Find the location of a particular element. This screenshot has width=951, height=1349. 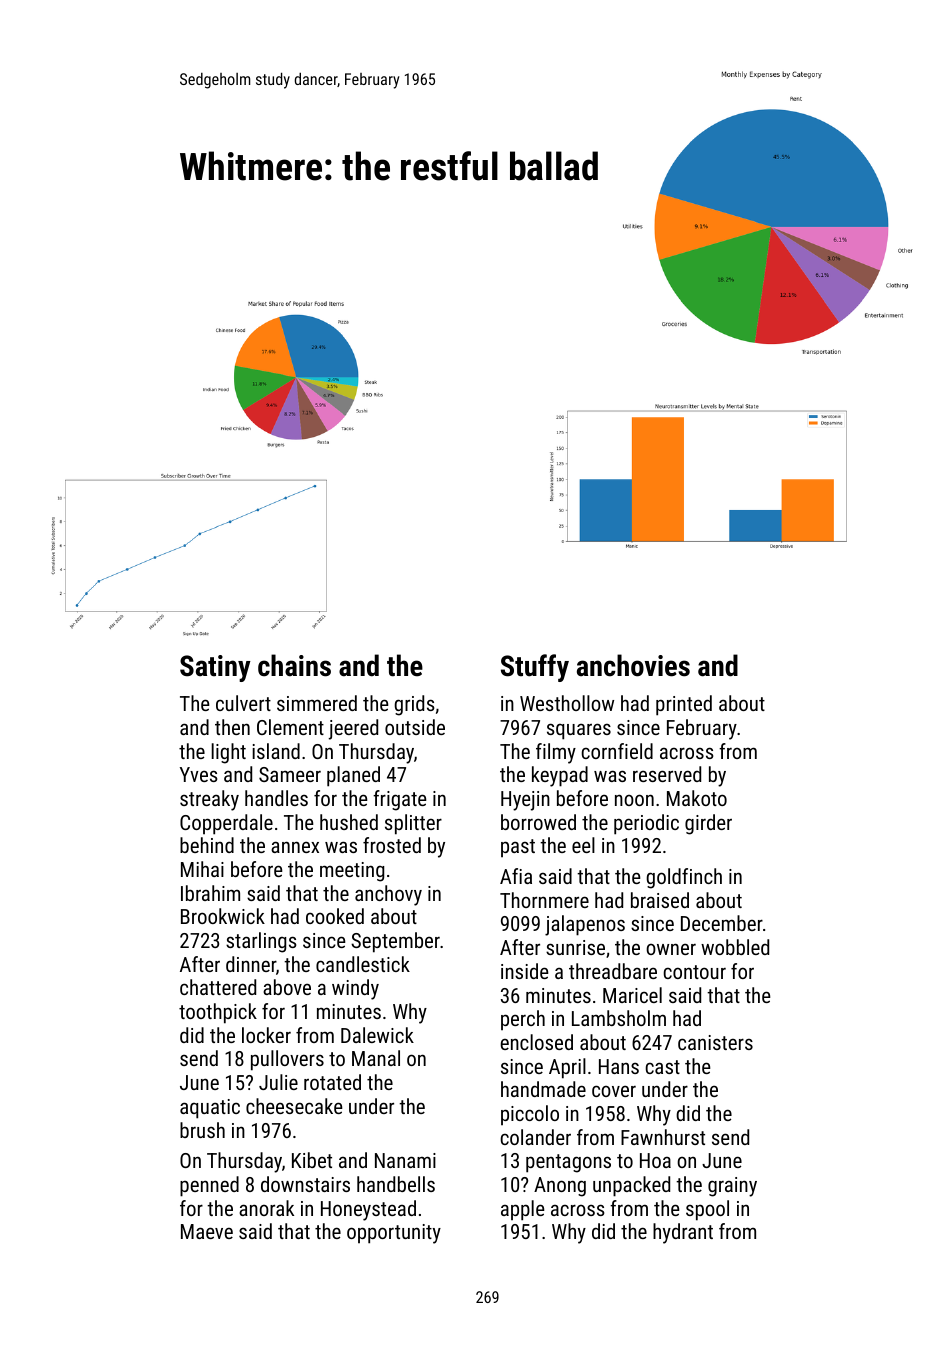

handmade is located at coordinates (543, 1089).
